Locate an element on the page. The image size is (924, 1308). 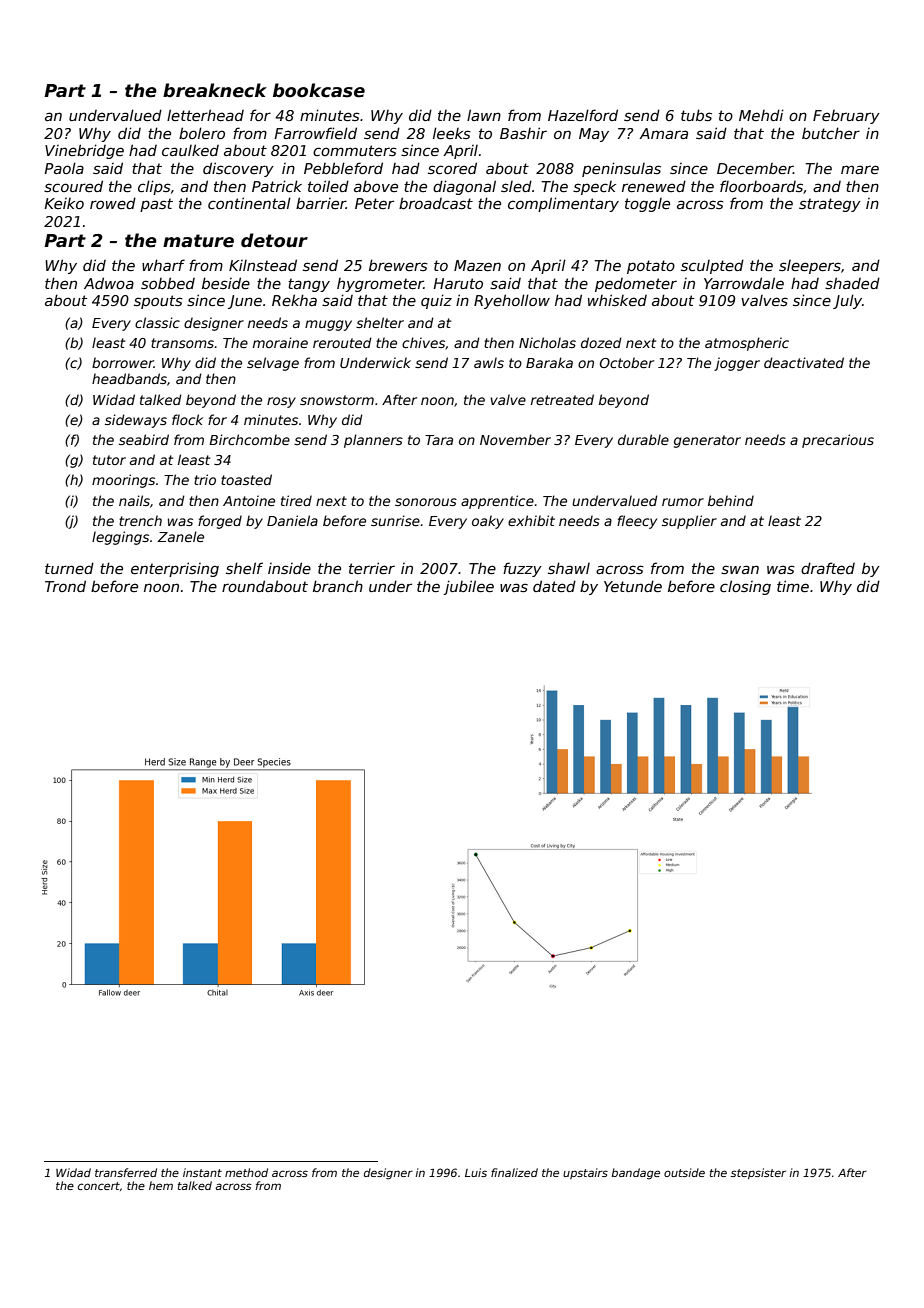
outside is located at coordinates (684, 1172).
